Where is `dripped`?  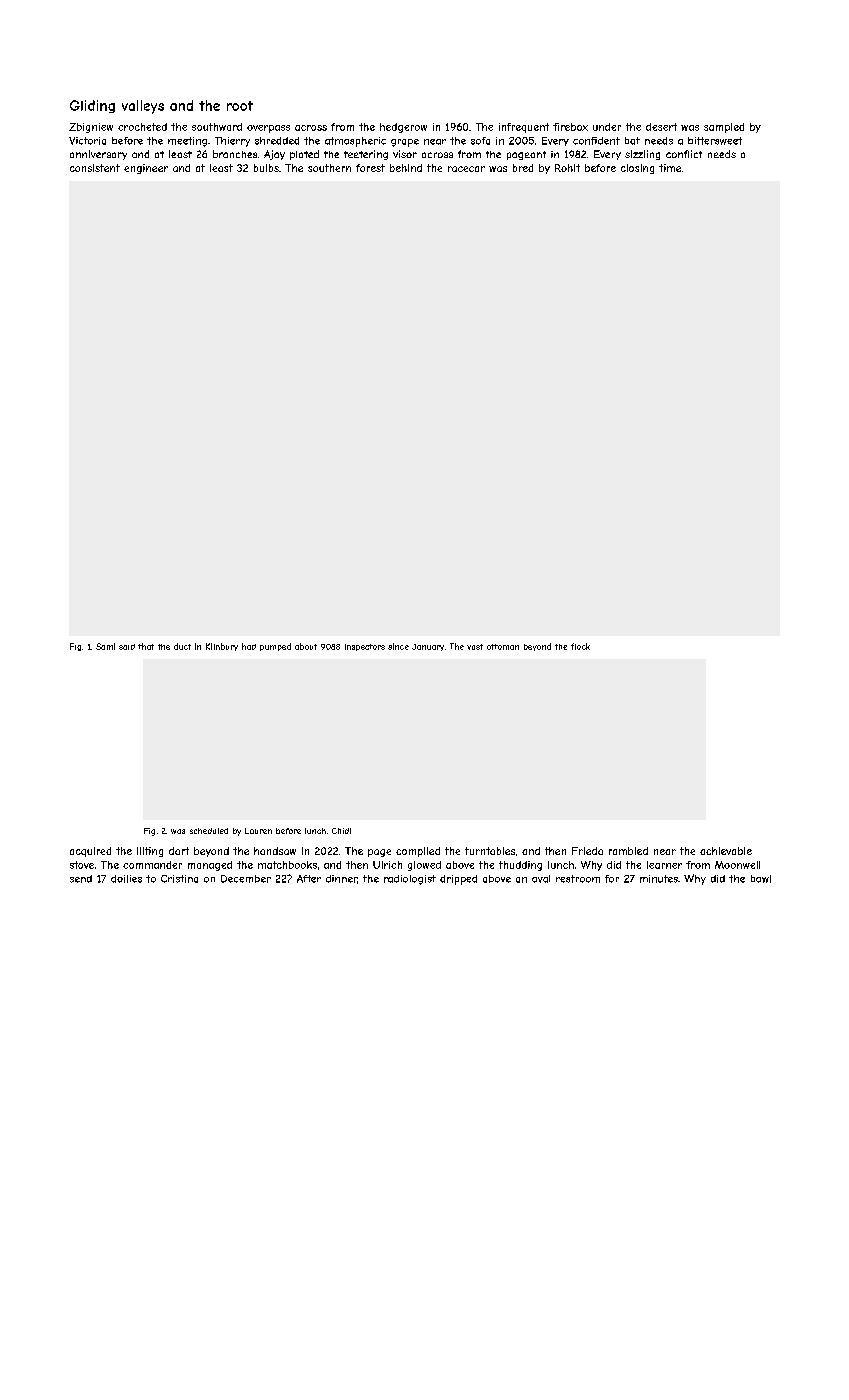
dripped is located at coordinates (458, 880).
